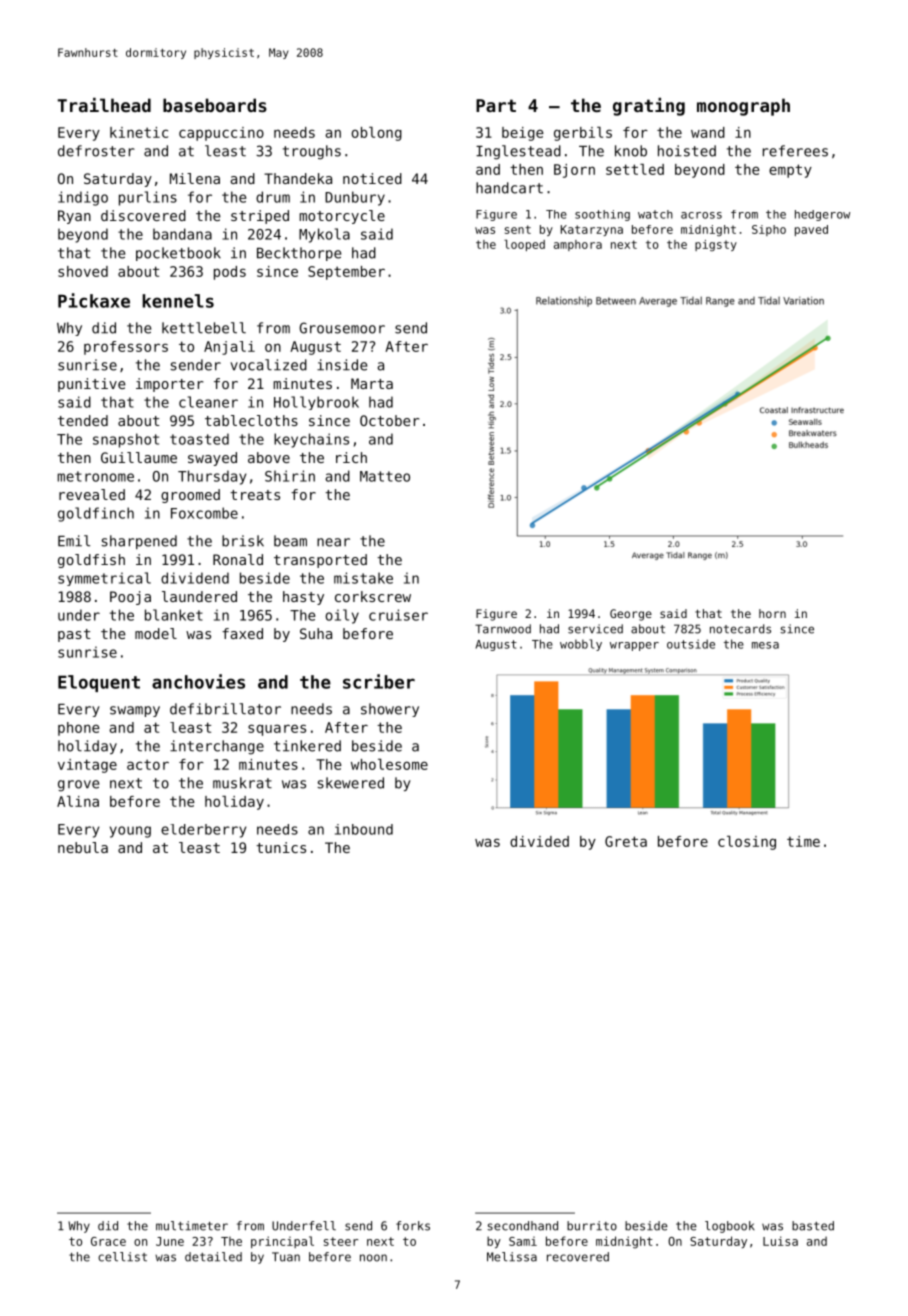  What do you see at coordinates (772, 613) in the document?
I see `horn` at bounding box center [772, 613].
